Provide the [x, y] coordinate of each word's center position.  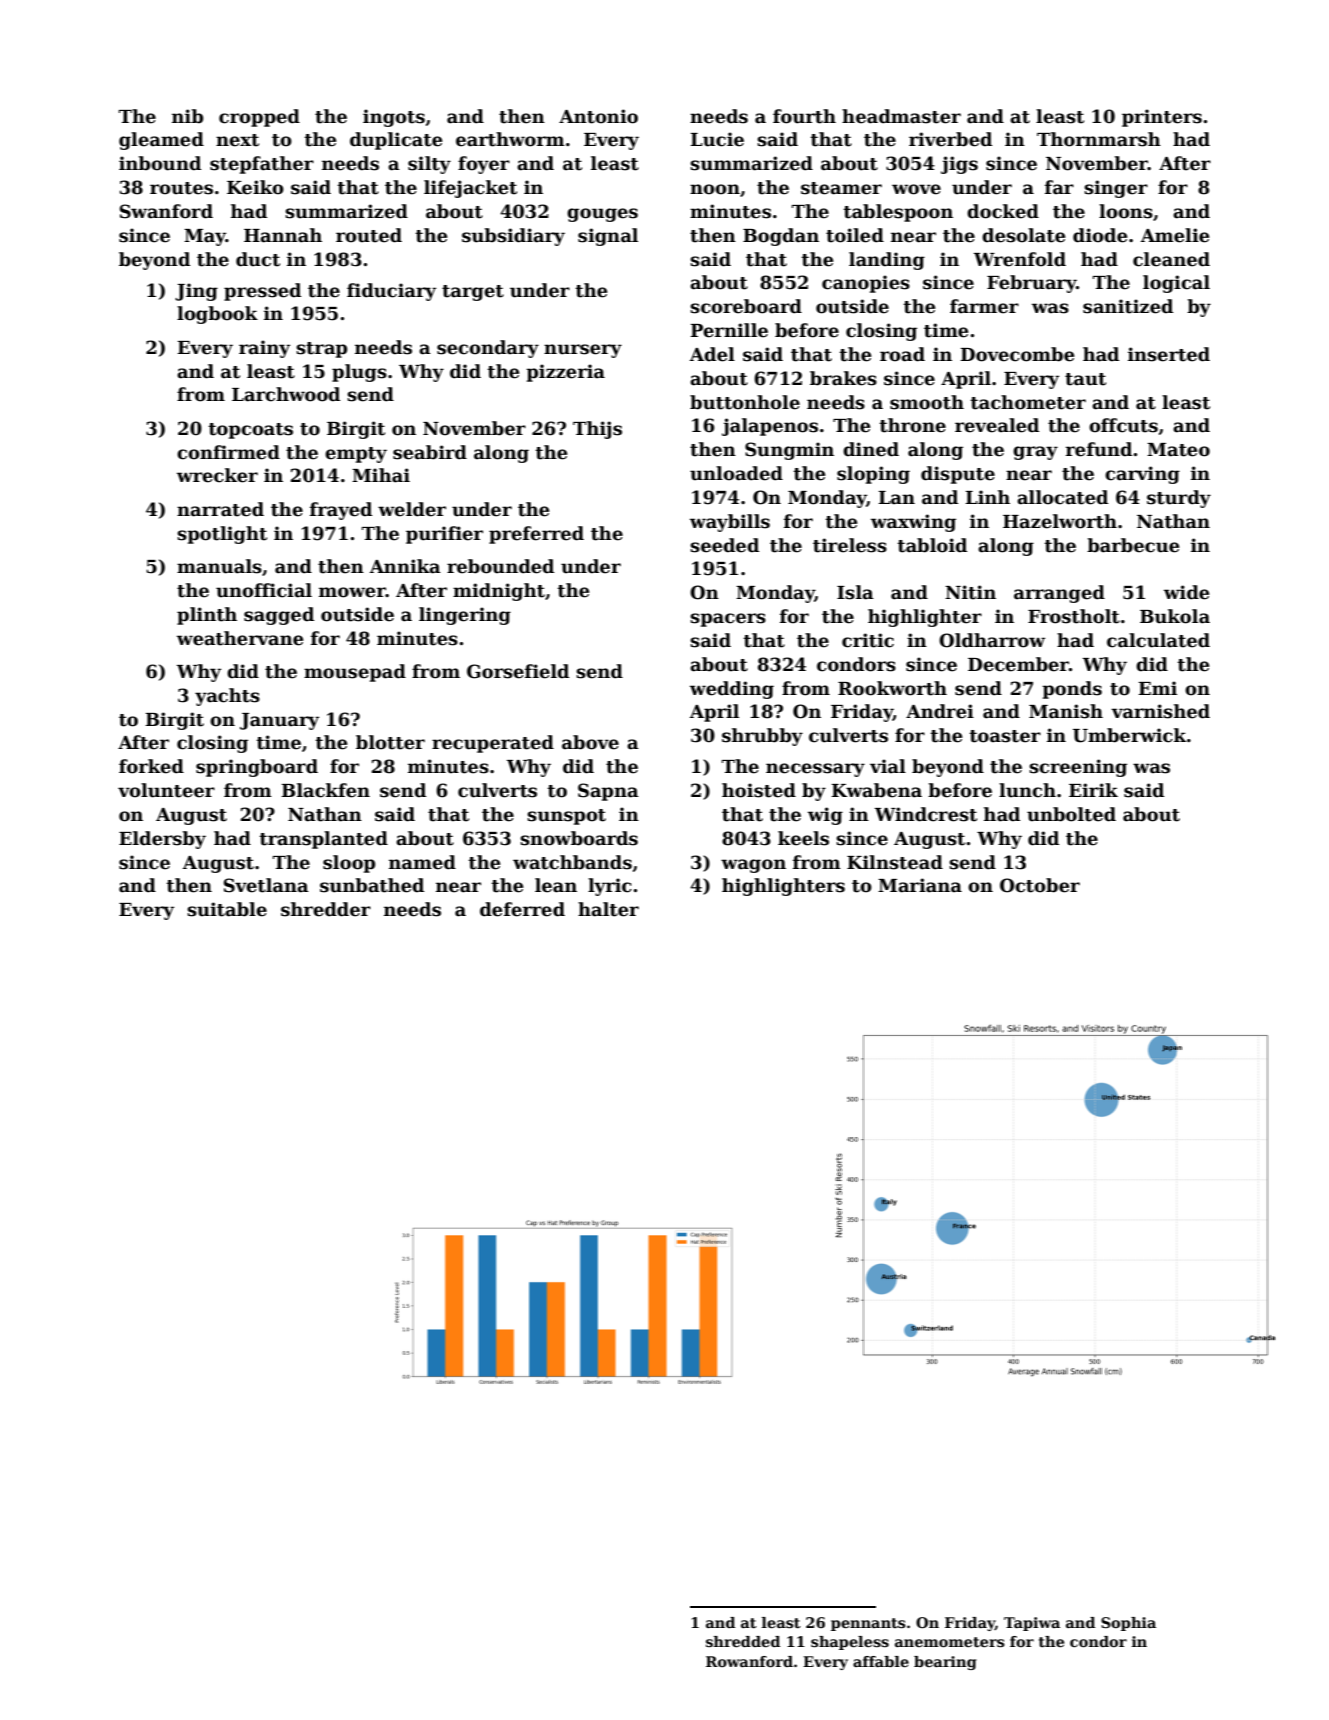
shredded [743, 1641]
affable [881, 1661]
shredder [326, 909]
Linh [987, 497]
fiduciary [391, 292]
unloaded [736, 473]
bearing [945, 1663]
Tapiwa [1032, 1624]
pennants [868, 1624]
